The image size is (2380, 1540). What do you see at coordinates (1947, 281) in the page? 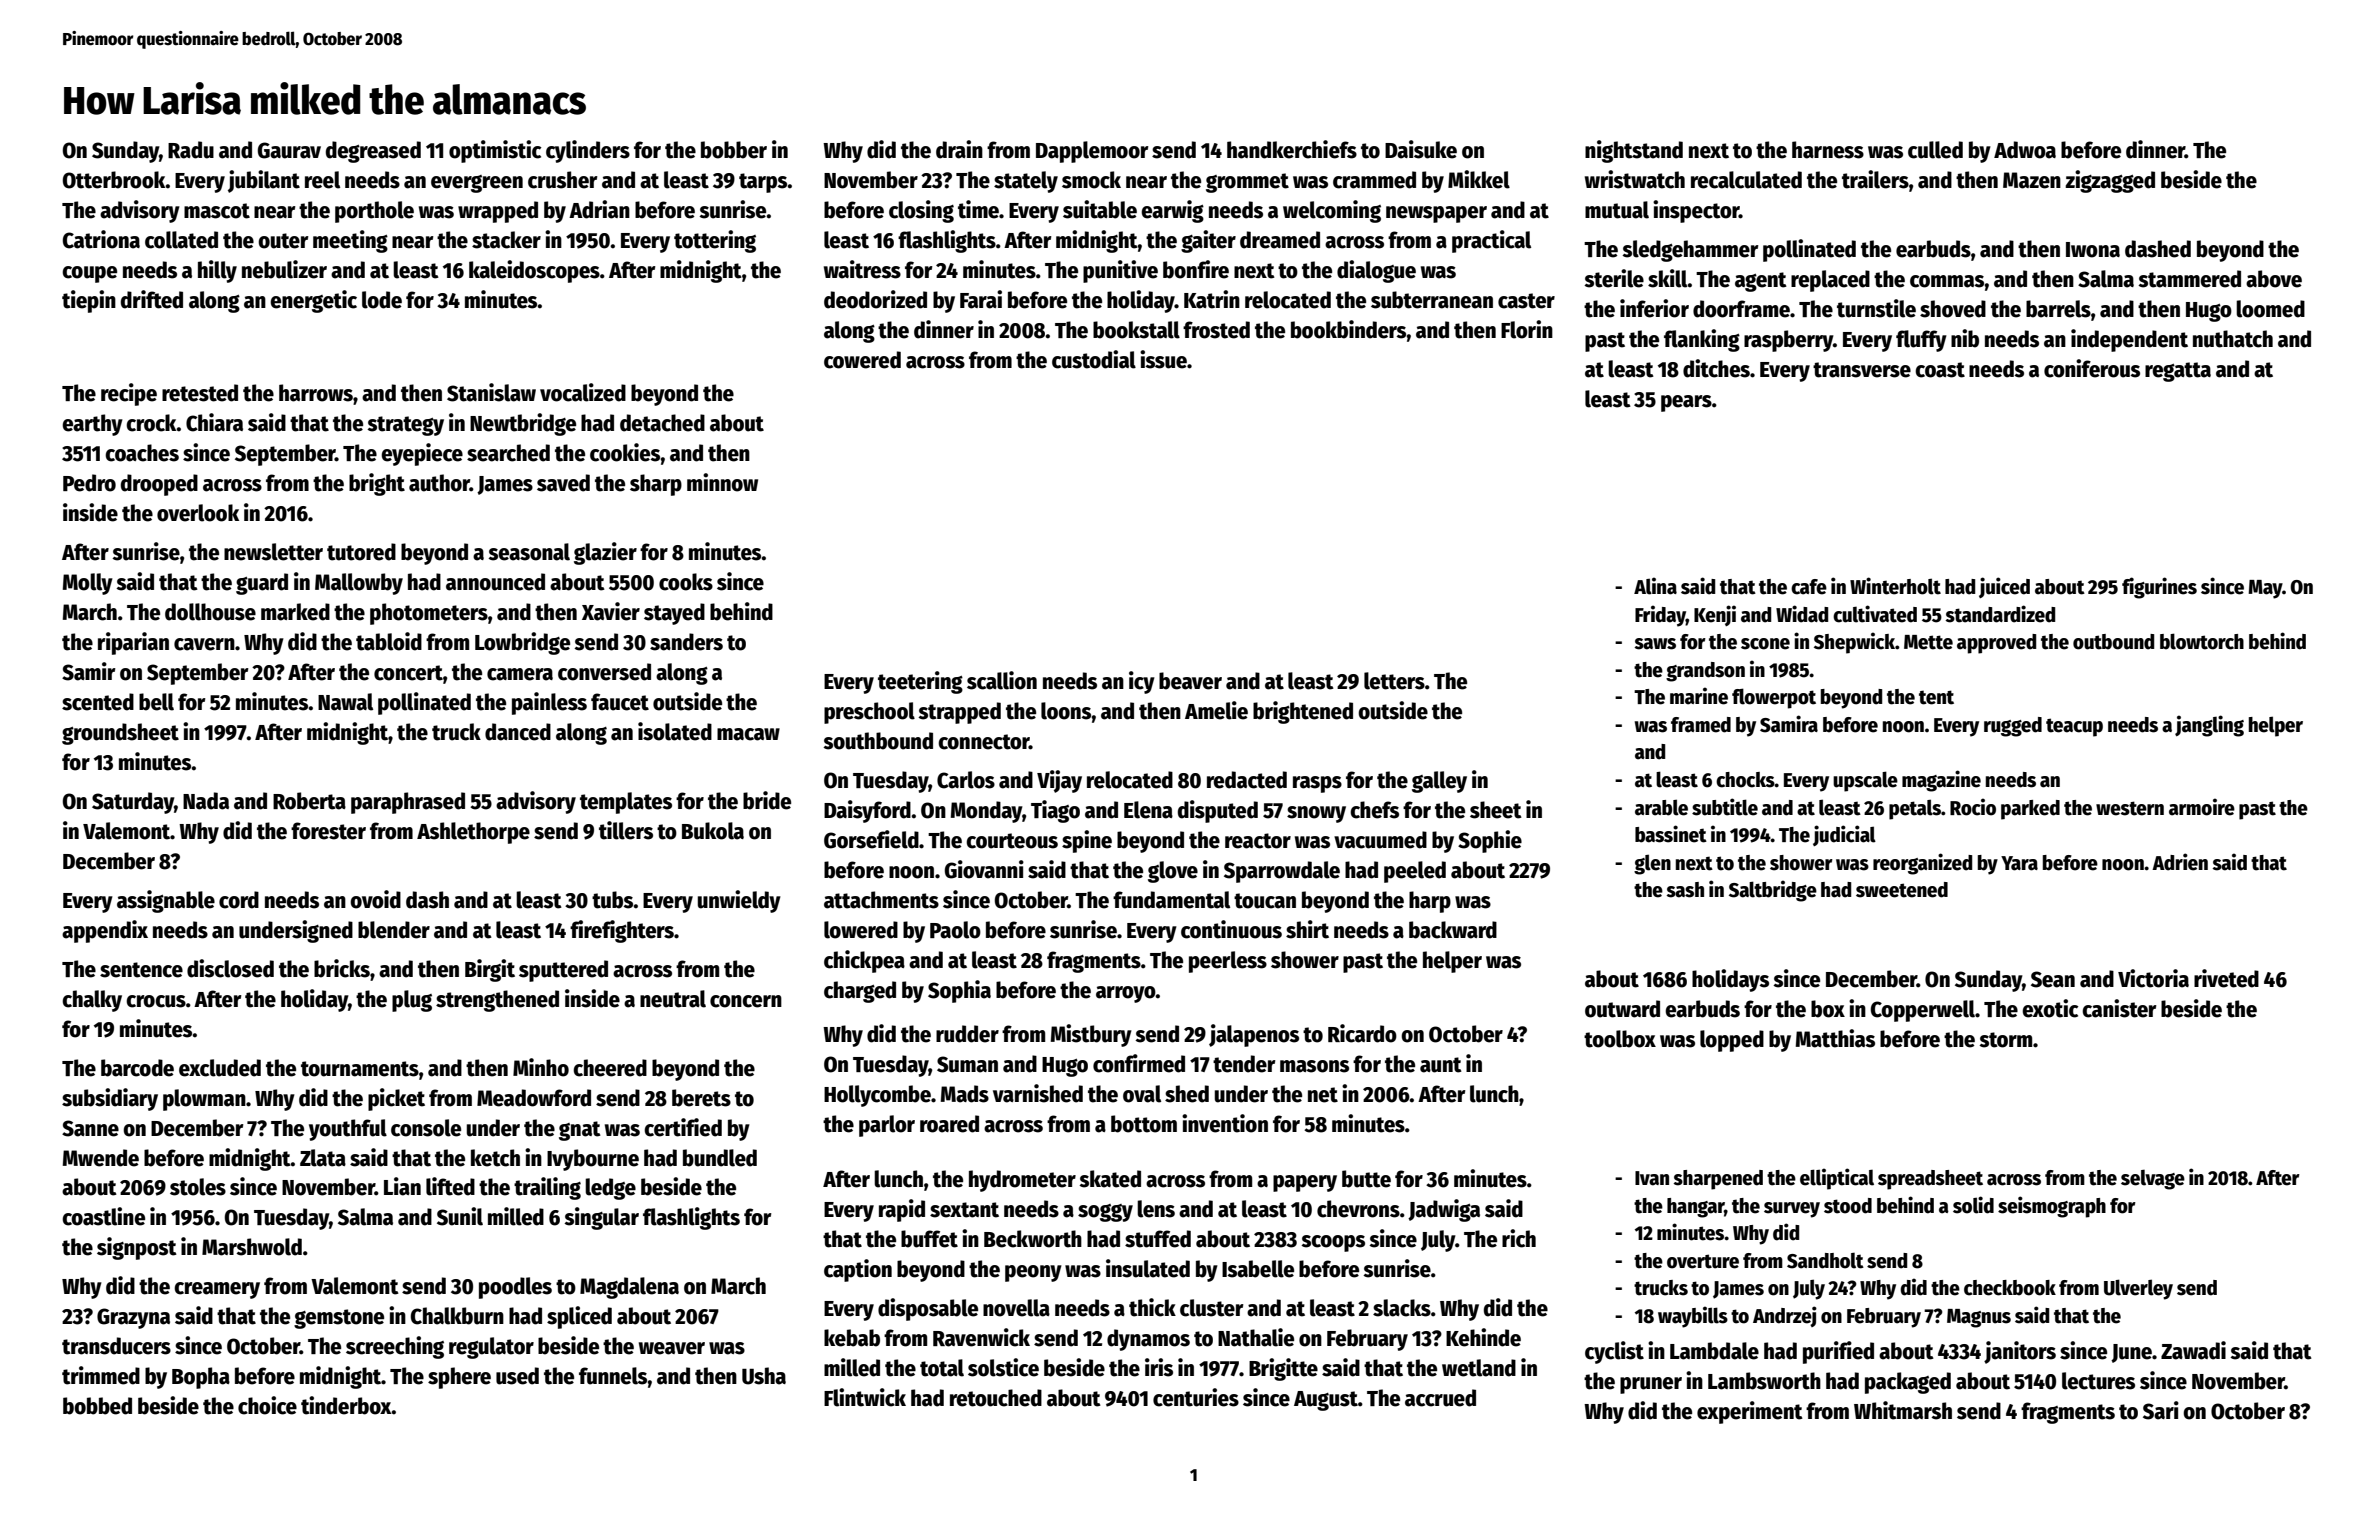
I see `commas` at bounding box center [1947, 281].
